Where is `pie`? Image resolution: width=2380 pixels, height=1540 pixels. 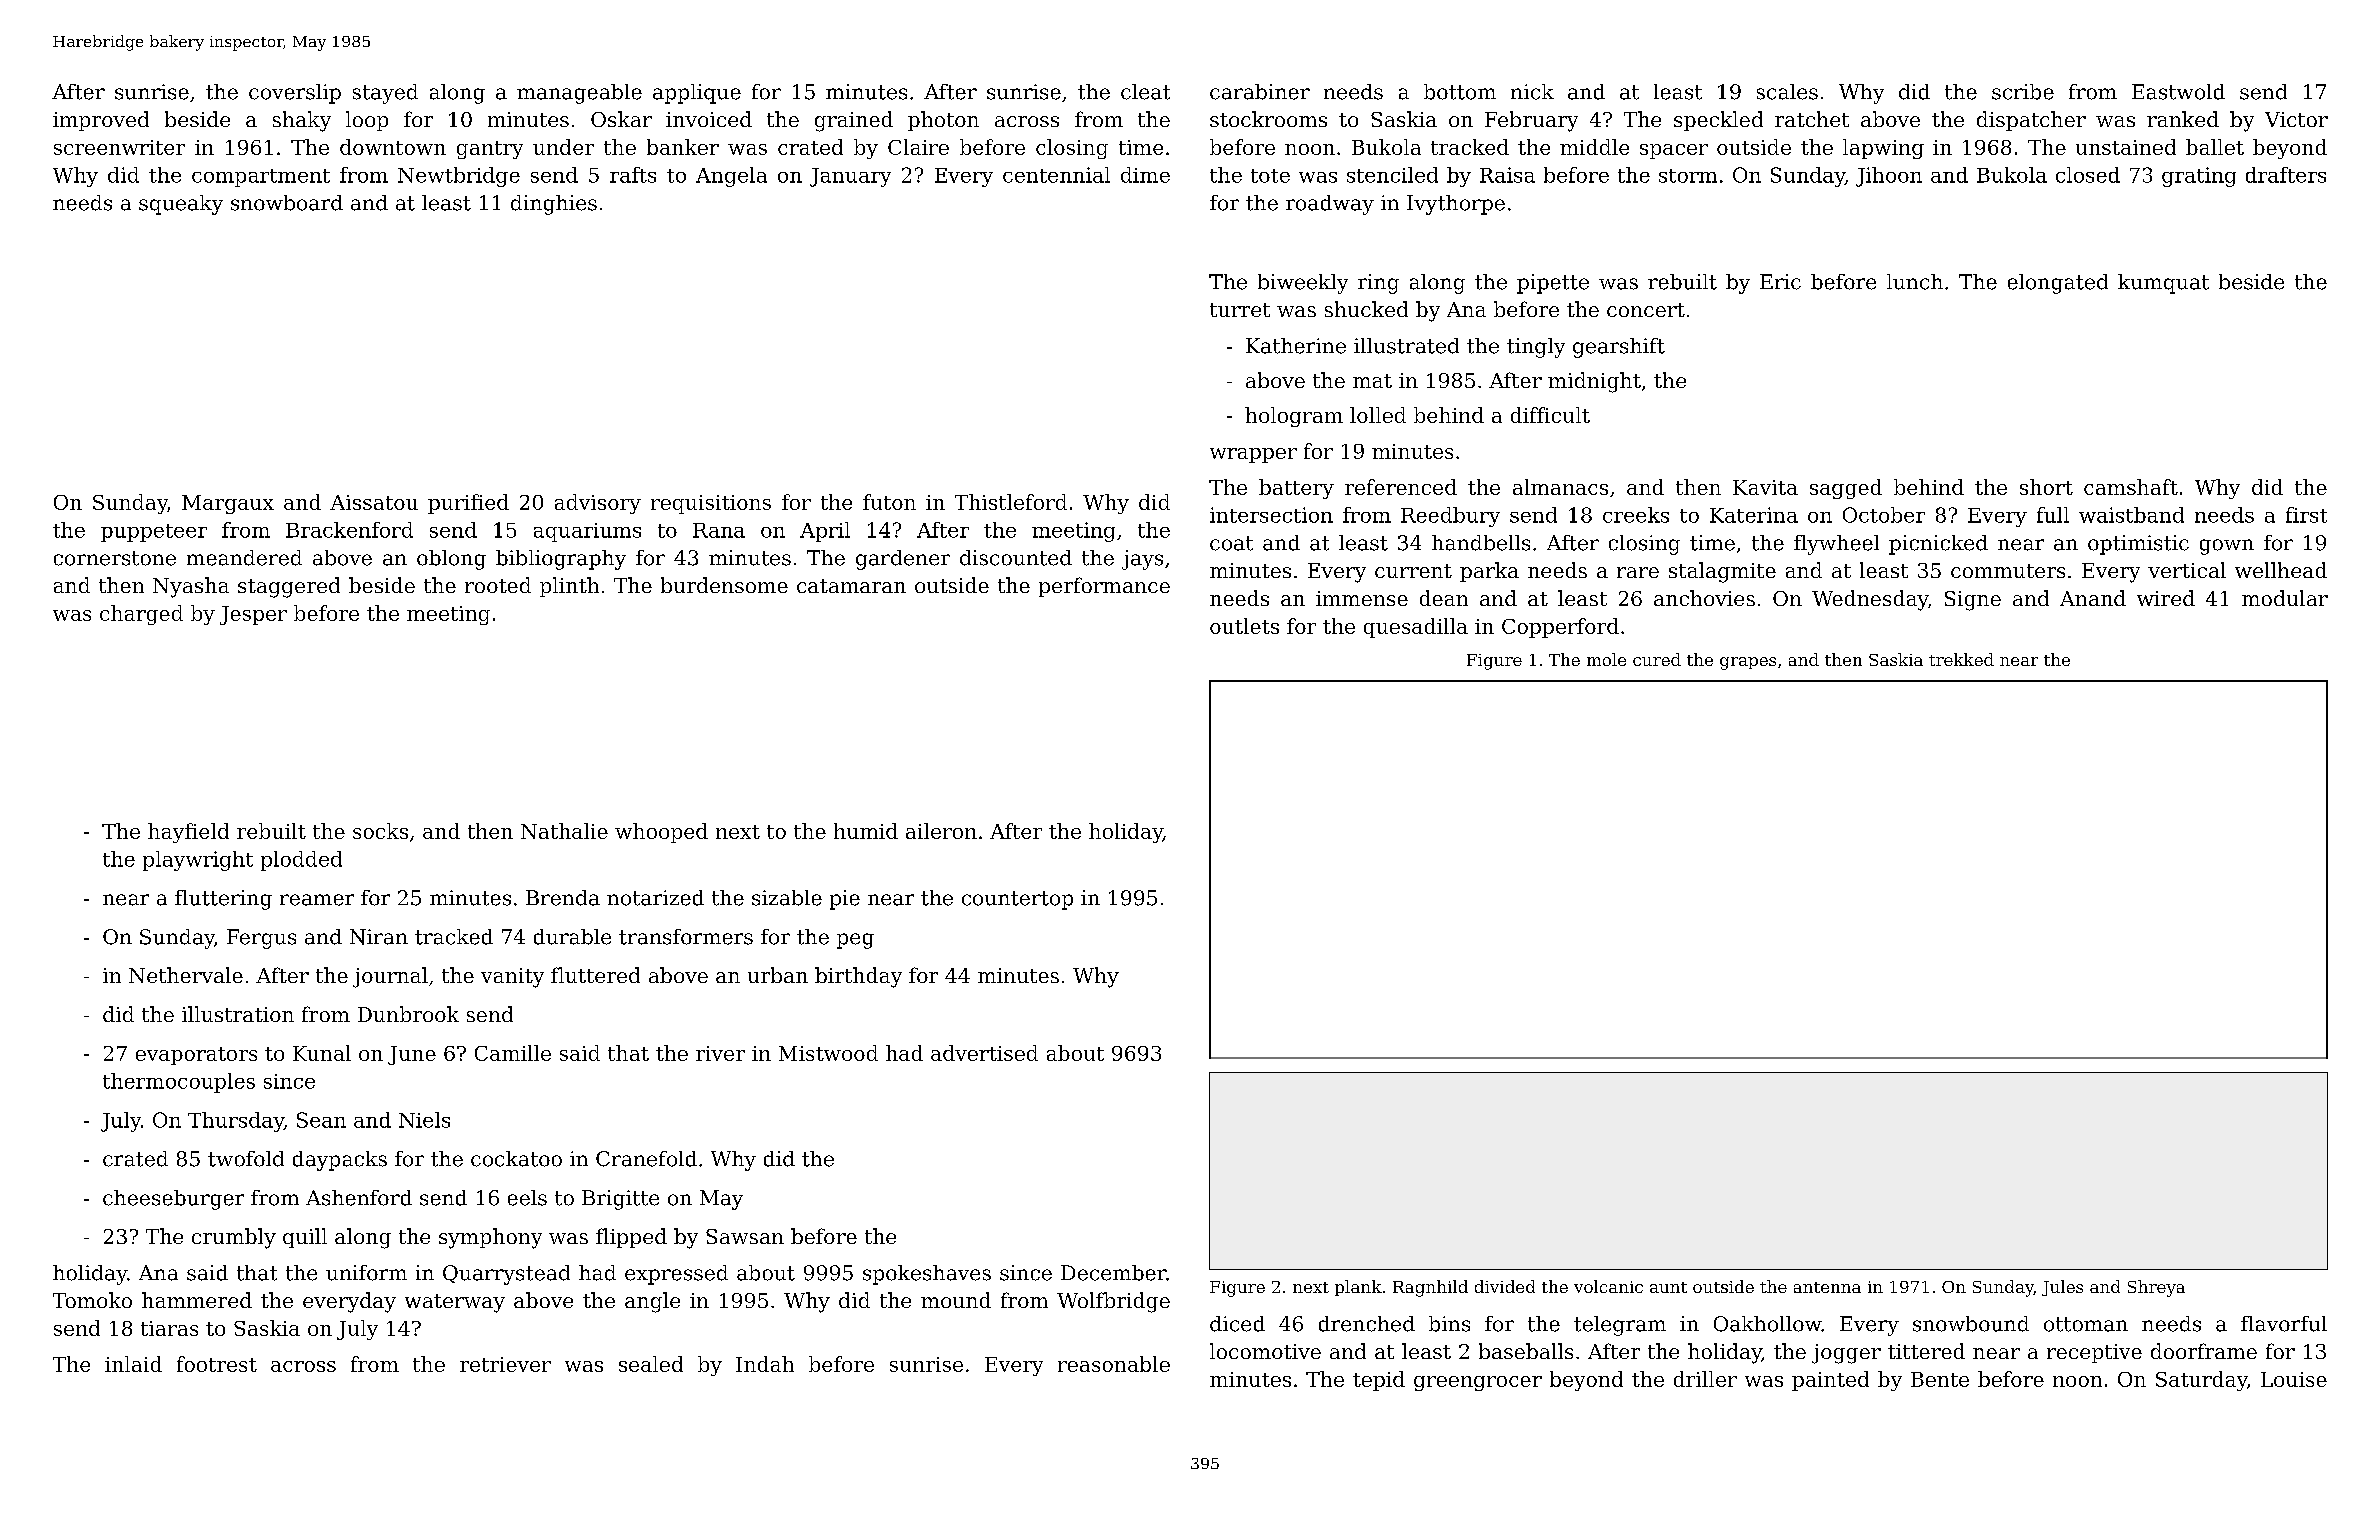
pie is located at coordinates (845, 900).
